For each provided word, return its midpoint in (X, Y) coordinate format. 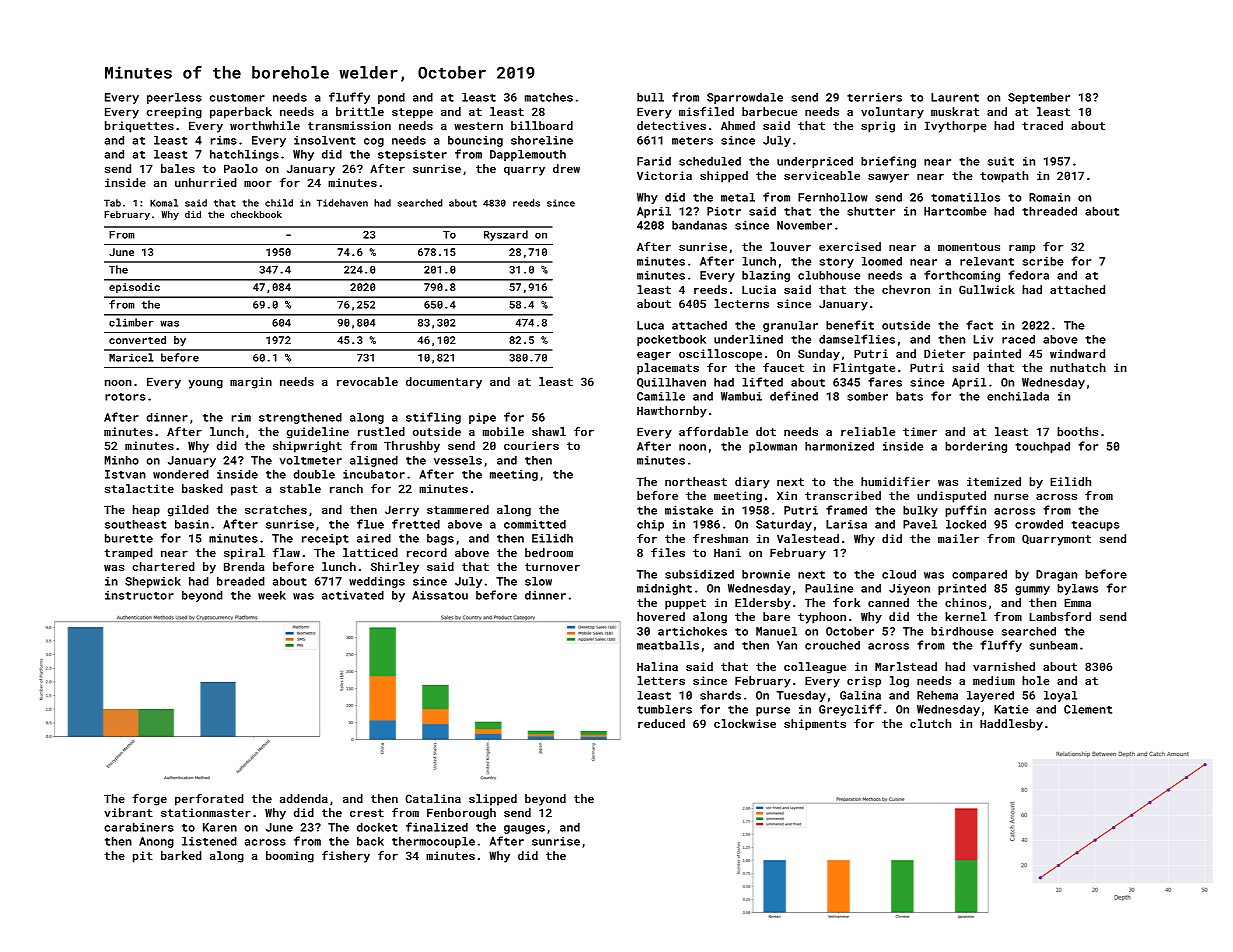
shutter (871, 211)
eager (654, 356)
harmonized (839, 446)
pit (143, 857)
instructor (139, 595)
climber (131, 322)
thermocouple (433, 842)
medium (994, 680)
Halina (657, 666)
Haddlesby (1011, 725)
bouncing (475, 141)
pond (391, 98)
